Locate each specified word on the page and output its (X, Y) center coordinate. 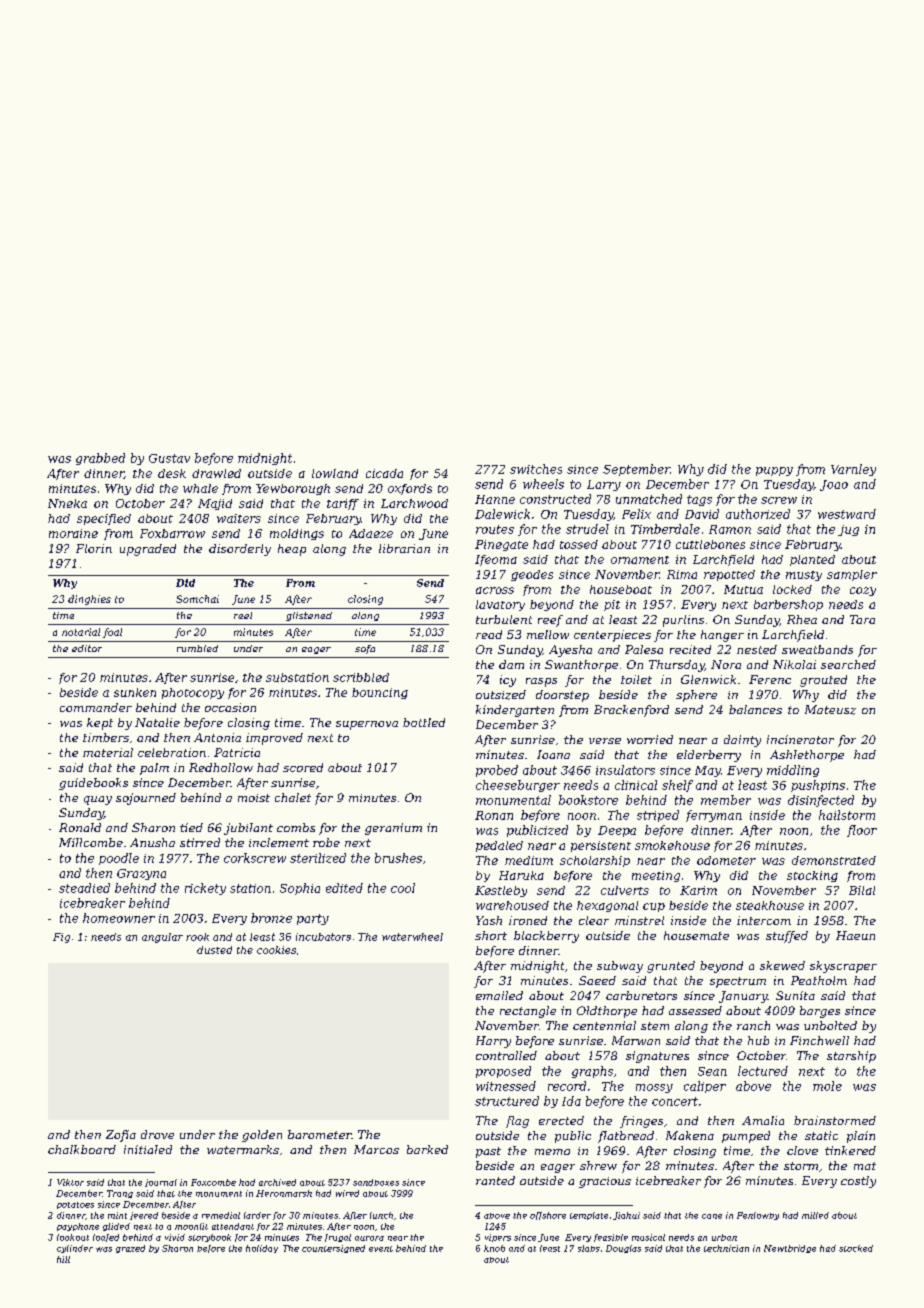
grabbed (100, 459)
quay (98, 800)
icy (508, 681)
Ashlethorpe (807, 756)
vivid (175, 1237)
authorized (758, 514)
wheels (543, 484)
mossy (654, 1088)
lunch (381, 1215)
